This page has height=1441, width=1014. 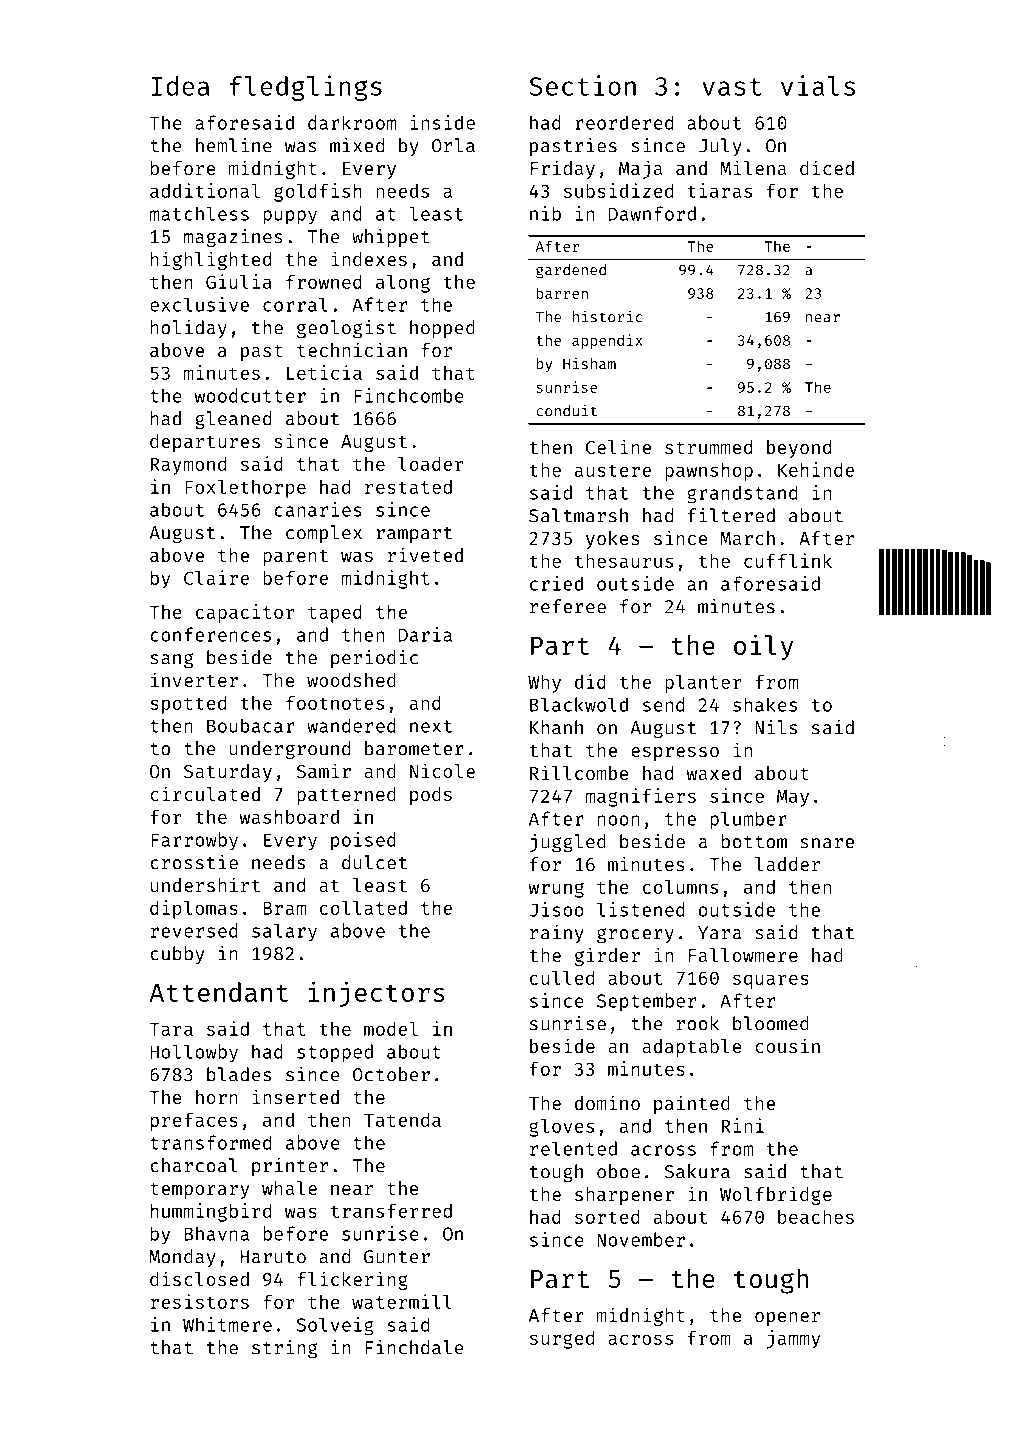 What do you see at coordinates (216, 577) in the page?
I see `Claire` at bounding box center [216, 577].
